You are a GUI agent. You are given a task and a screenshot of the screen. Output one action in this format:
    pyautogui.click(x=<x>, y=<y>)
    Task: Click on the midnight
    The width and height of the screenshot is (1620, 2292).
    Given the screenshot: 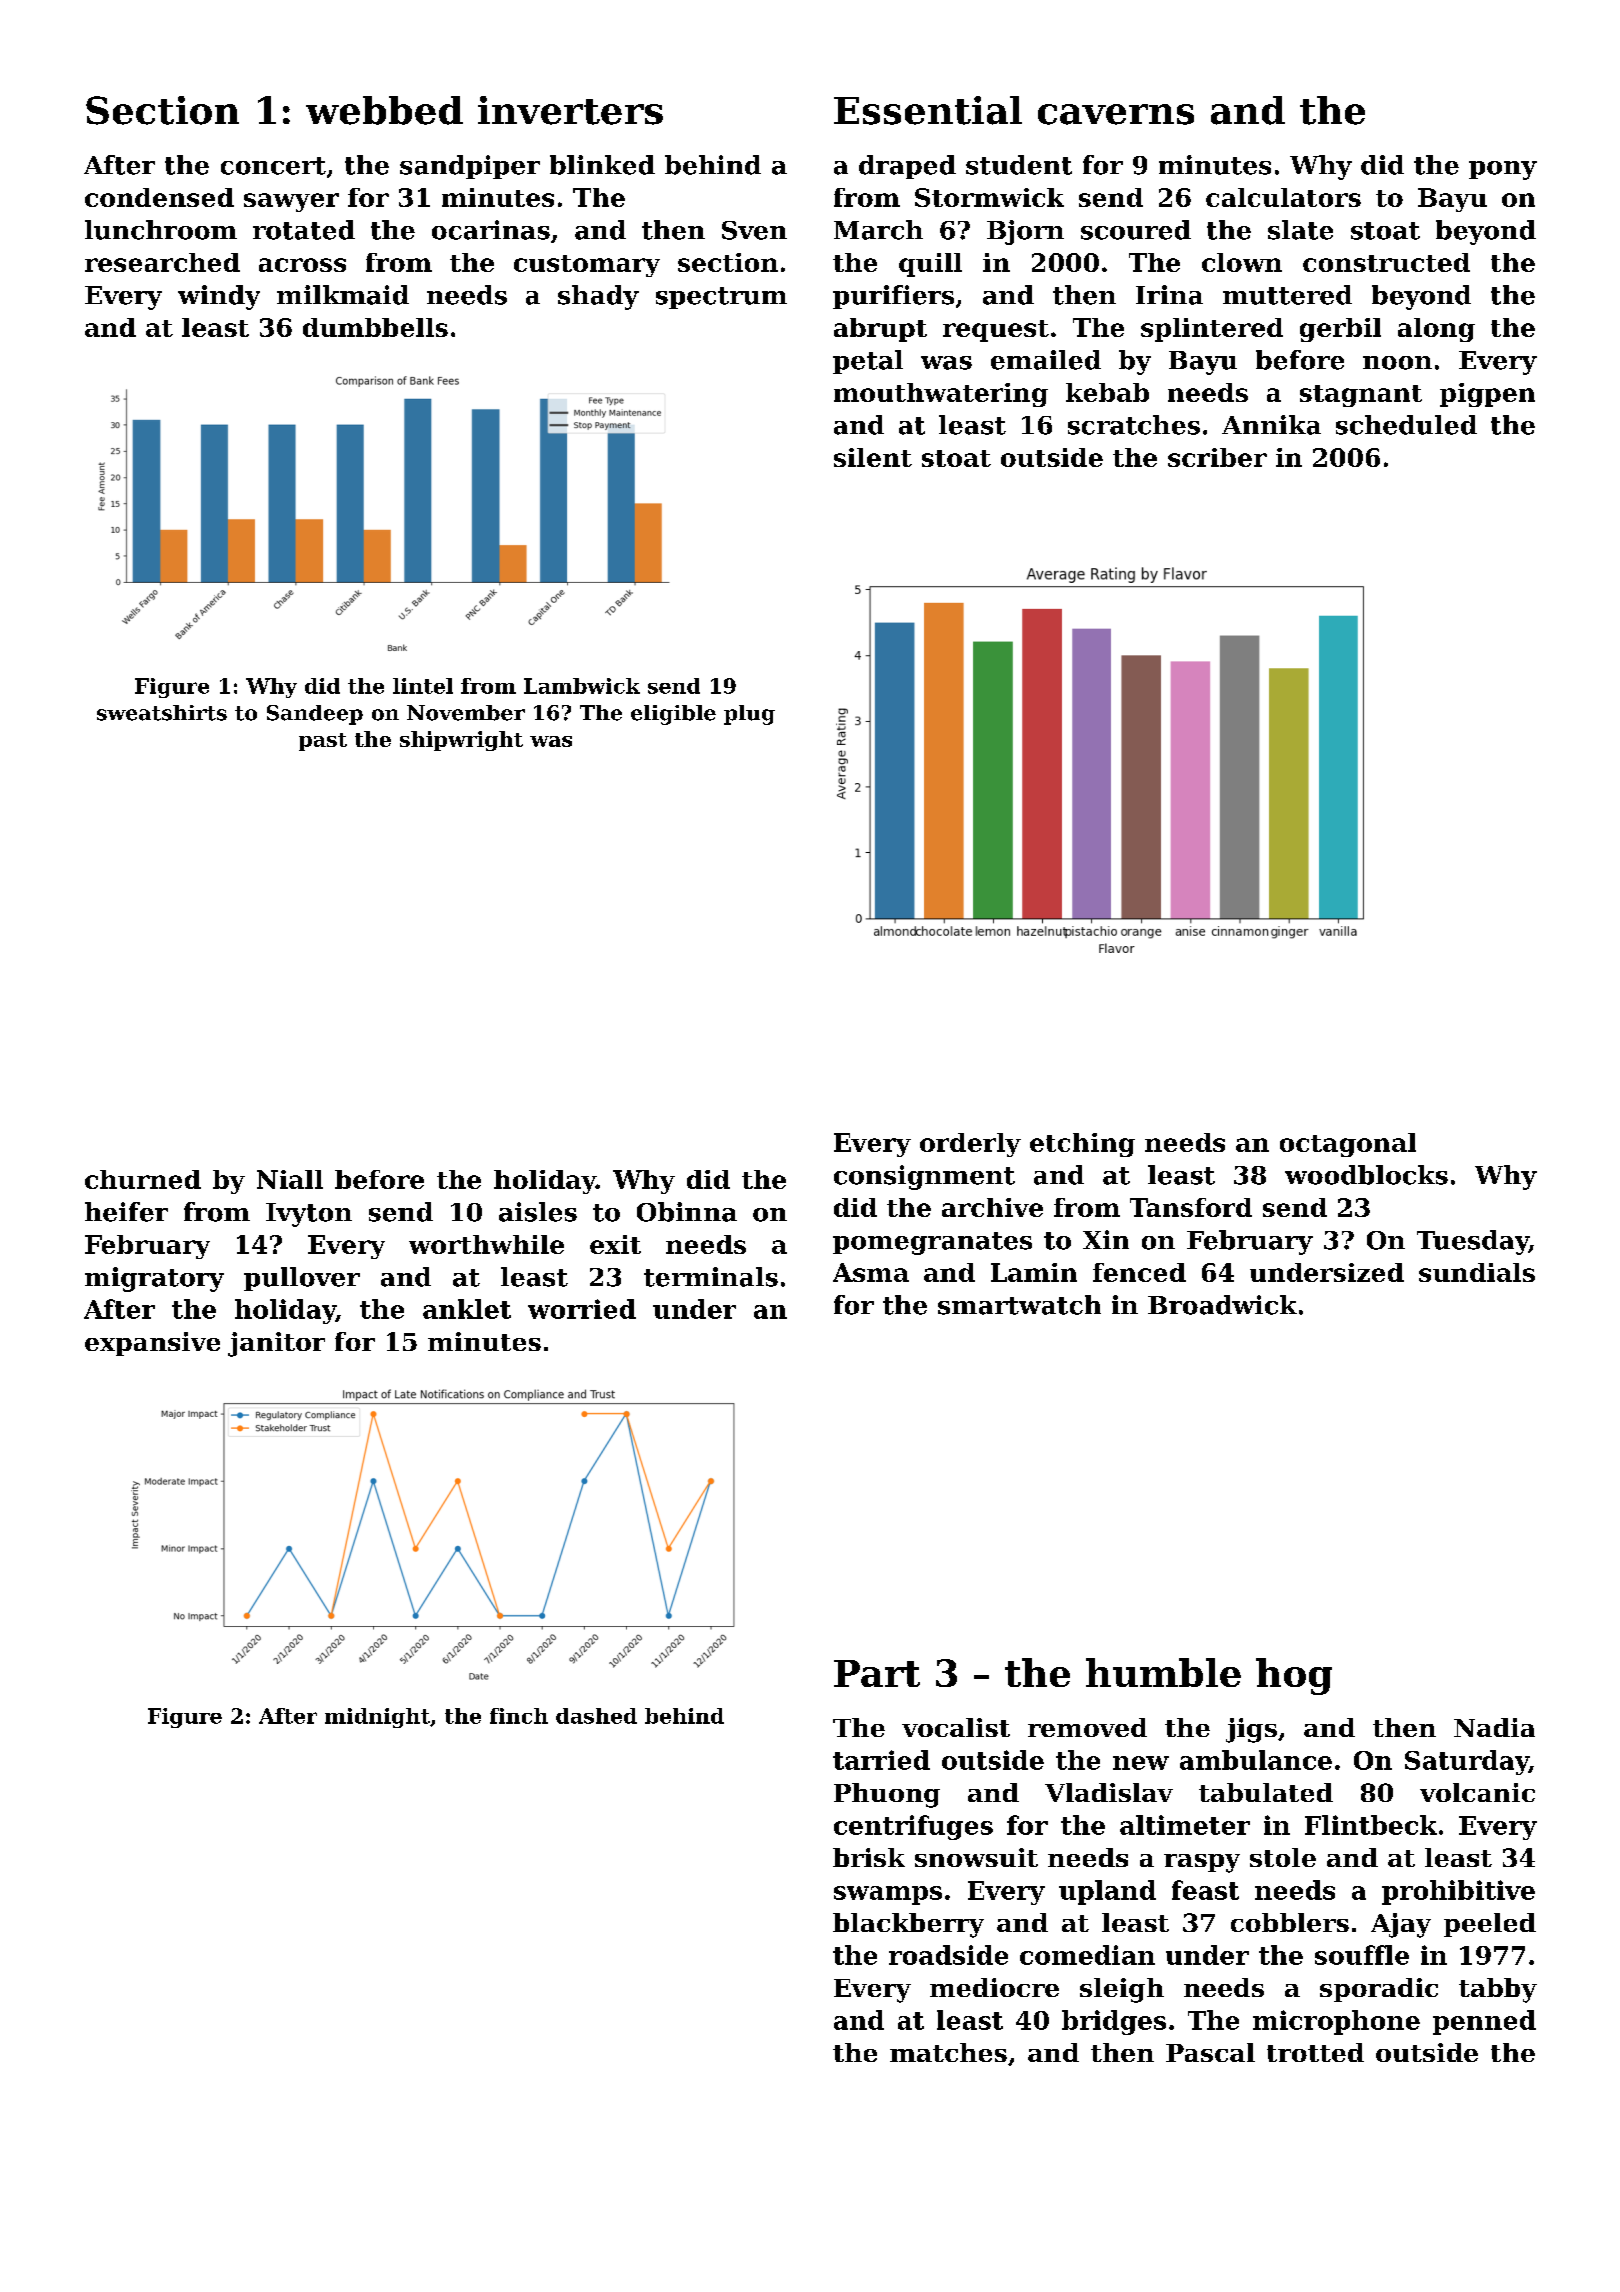 What is the action you would take?
    pyautogui.click(x=377, y=1718)
